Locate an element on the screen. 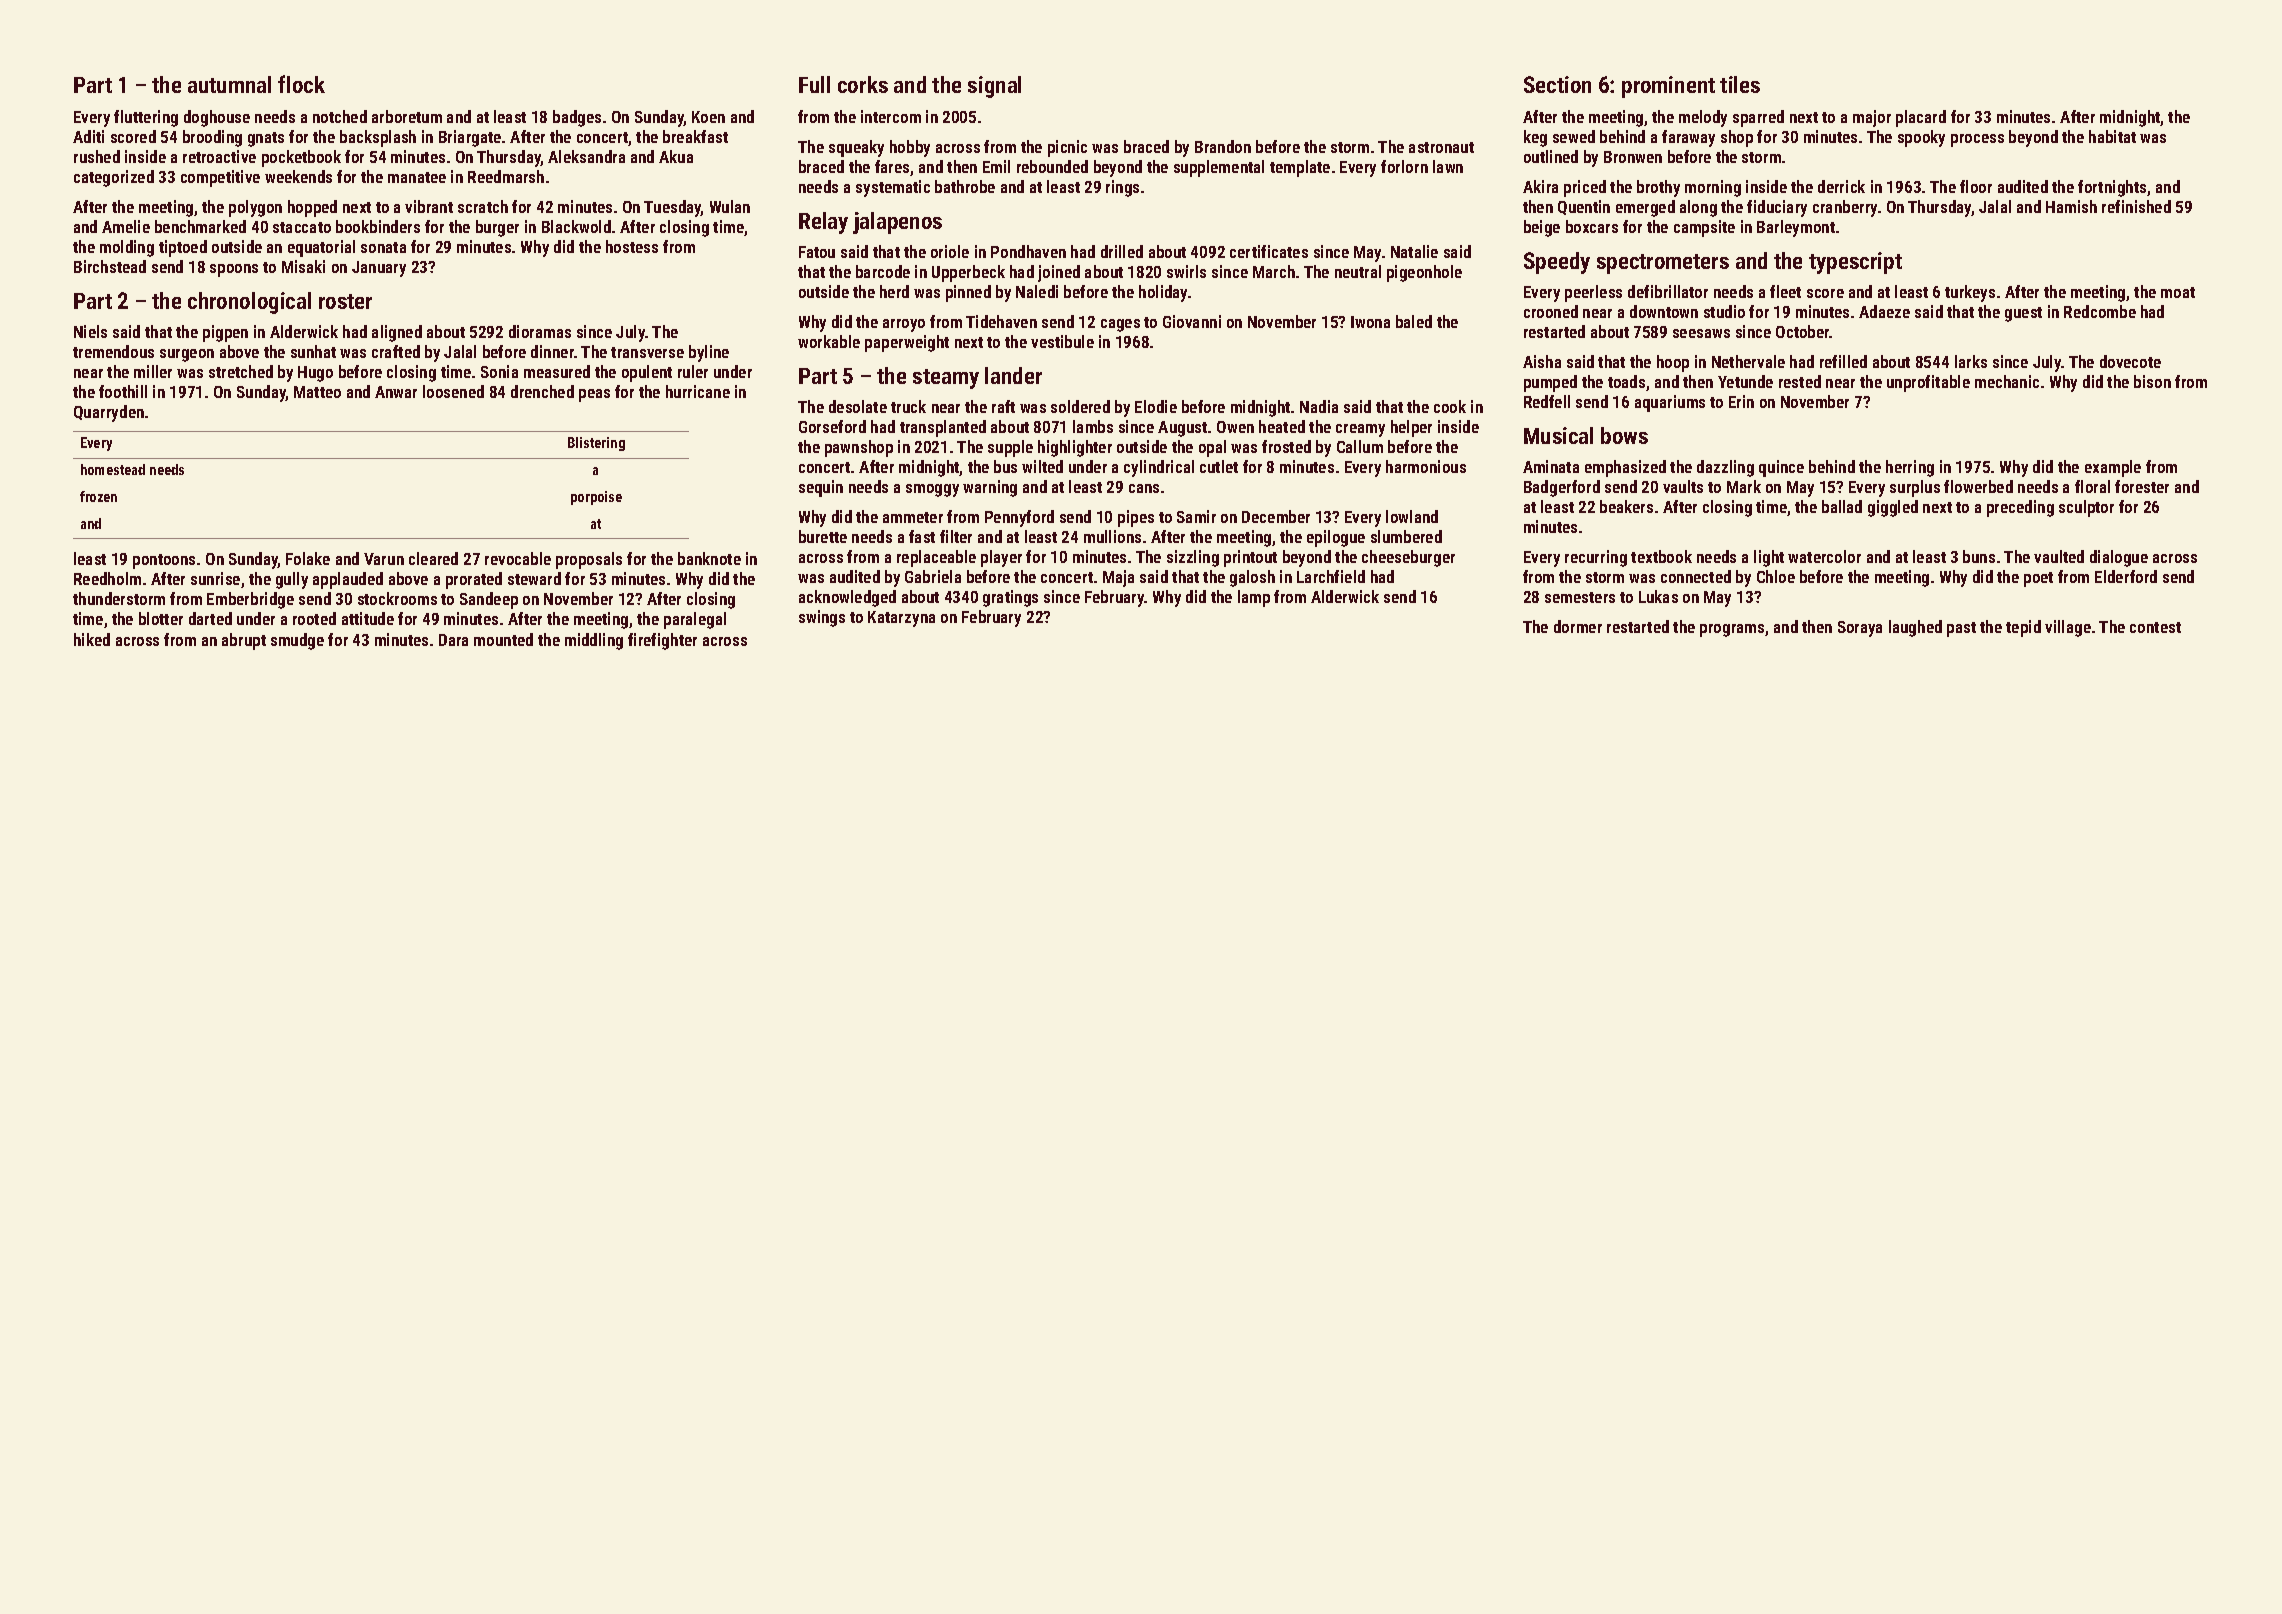 Image resolution: width=2282 pixels, height=1614 pixels. Katarzyna is located at coordinates (901, 619).
